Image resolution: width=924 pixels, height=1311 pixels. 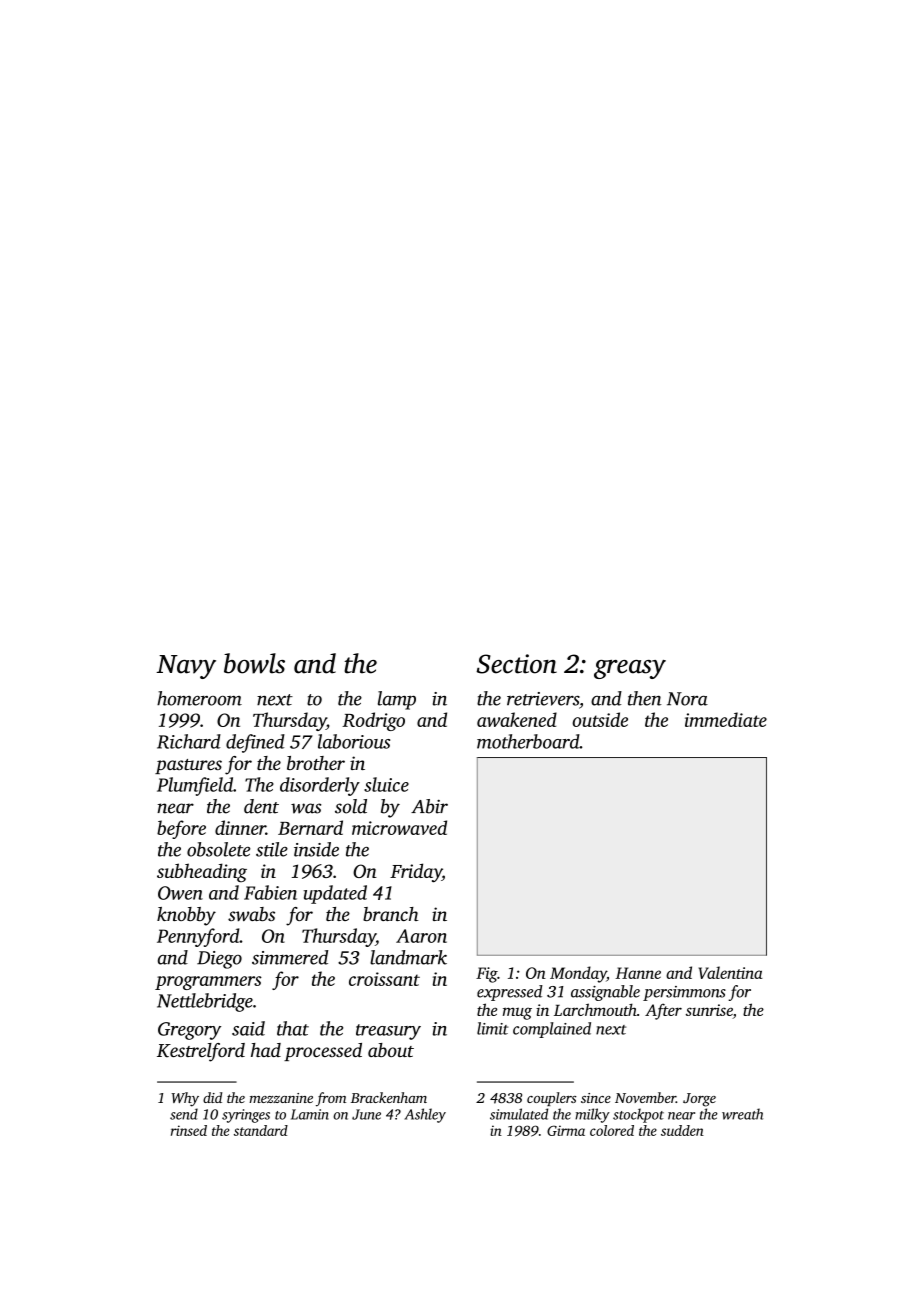 What do you see at coordinates (316, 763) in the document?
I see `brother` at bounding box center [316, 763].
